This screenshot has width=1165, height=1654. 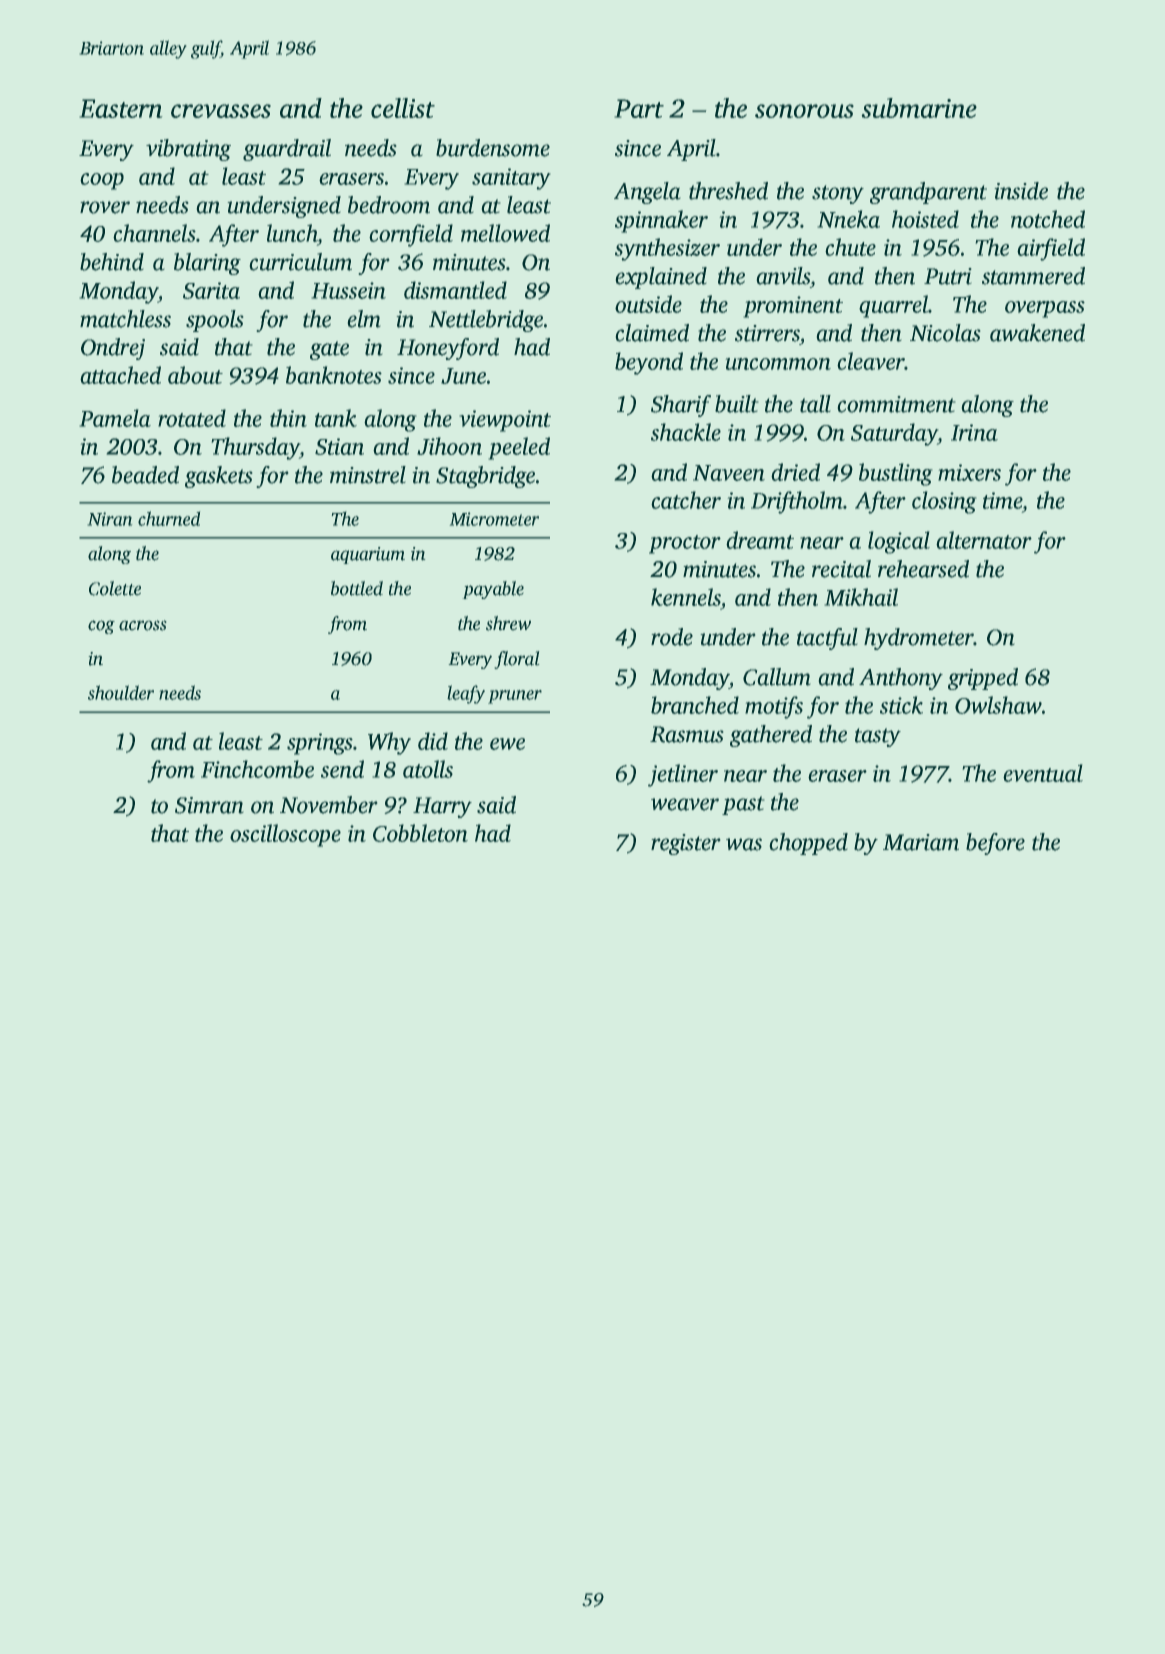 I want to click on beyond, so click(x=649, y=363).
